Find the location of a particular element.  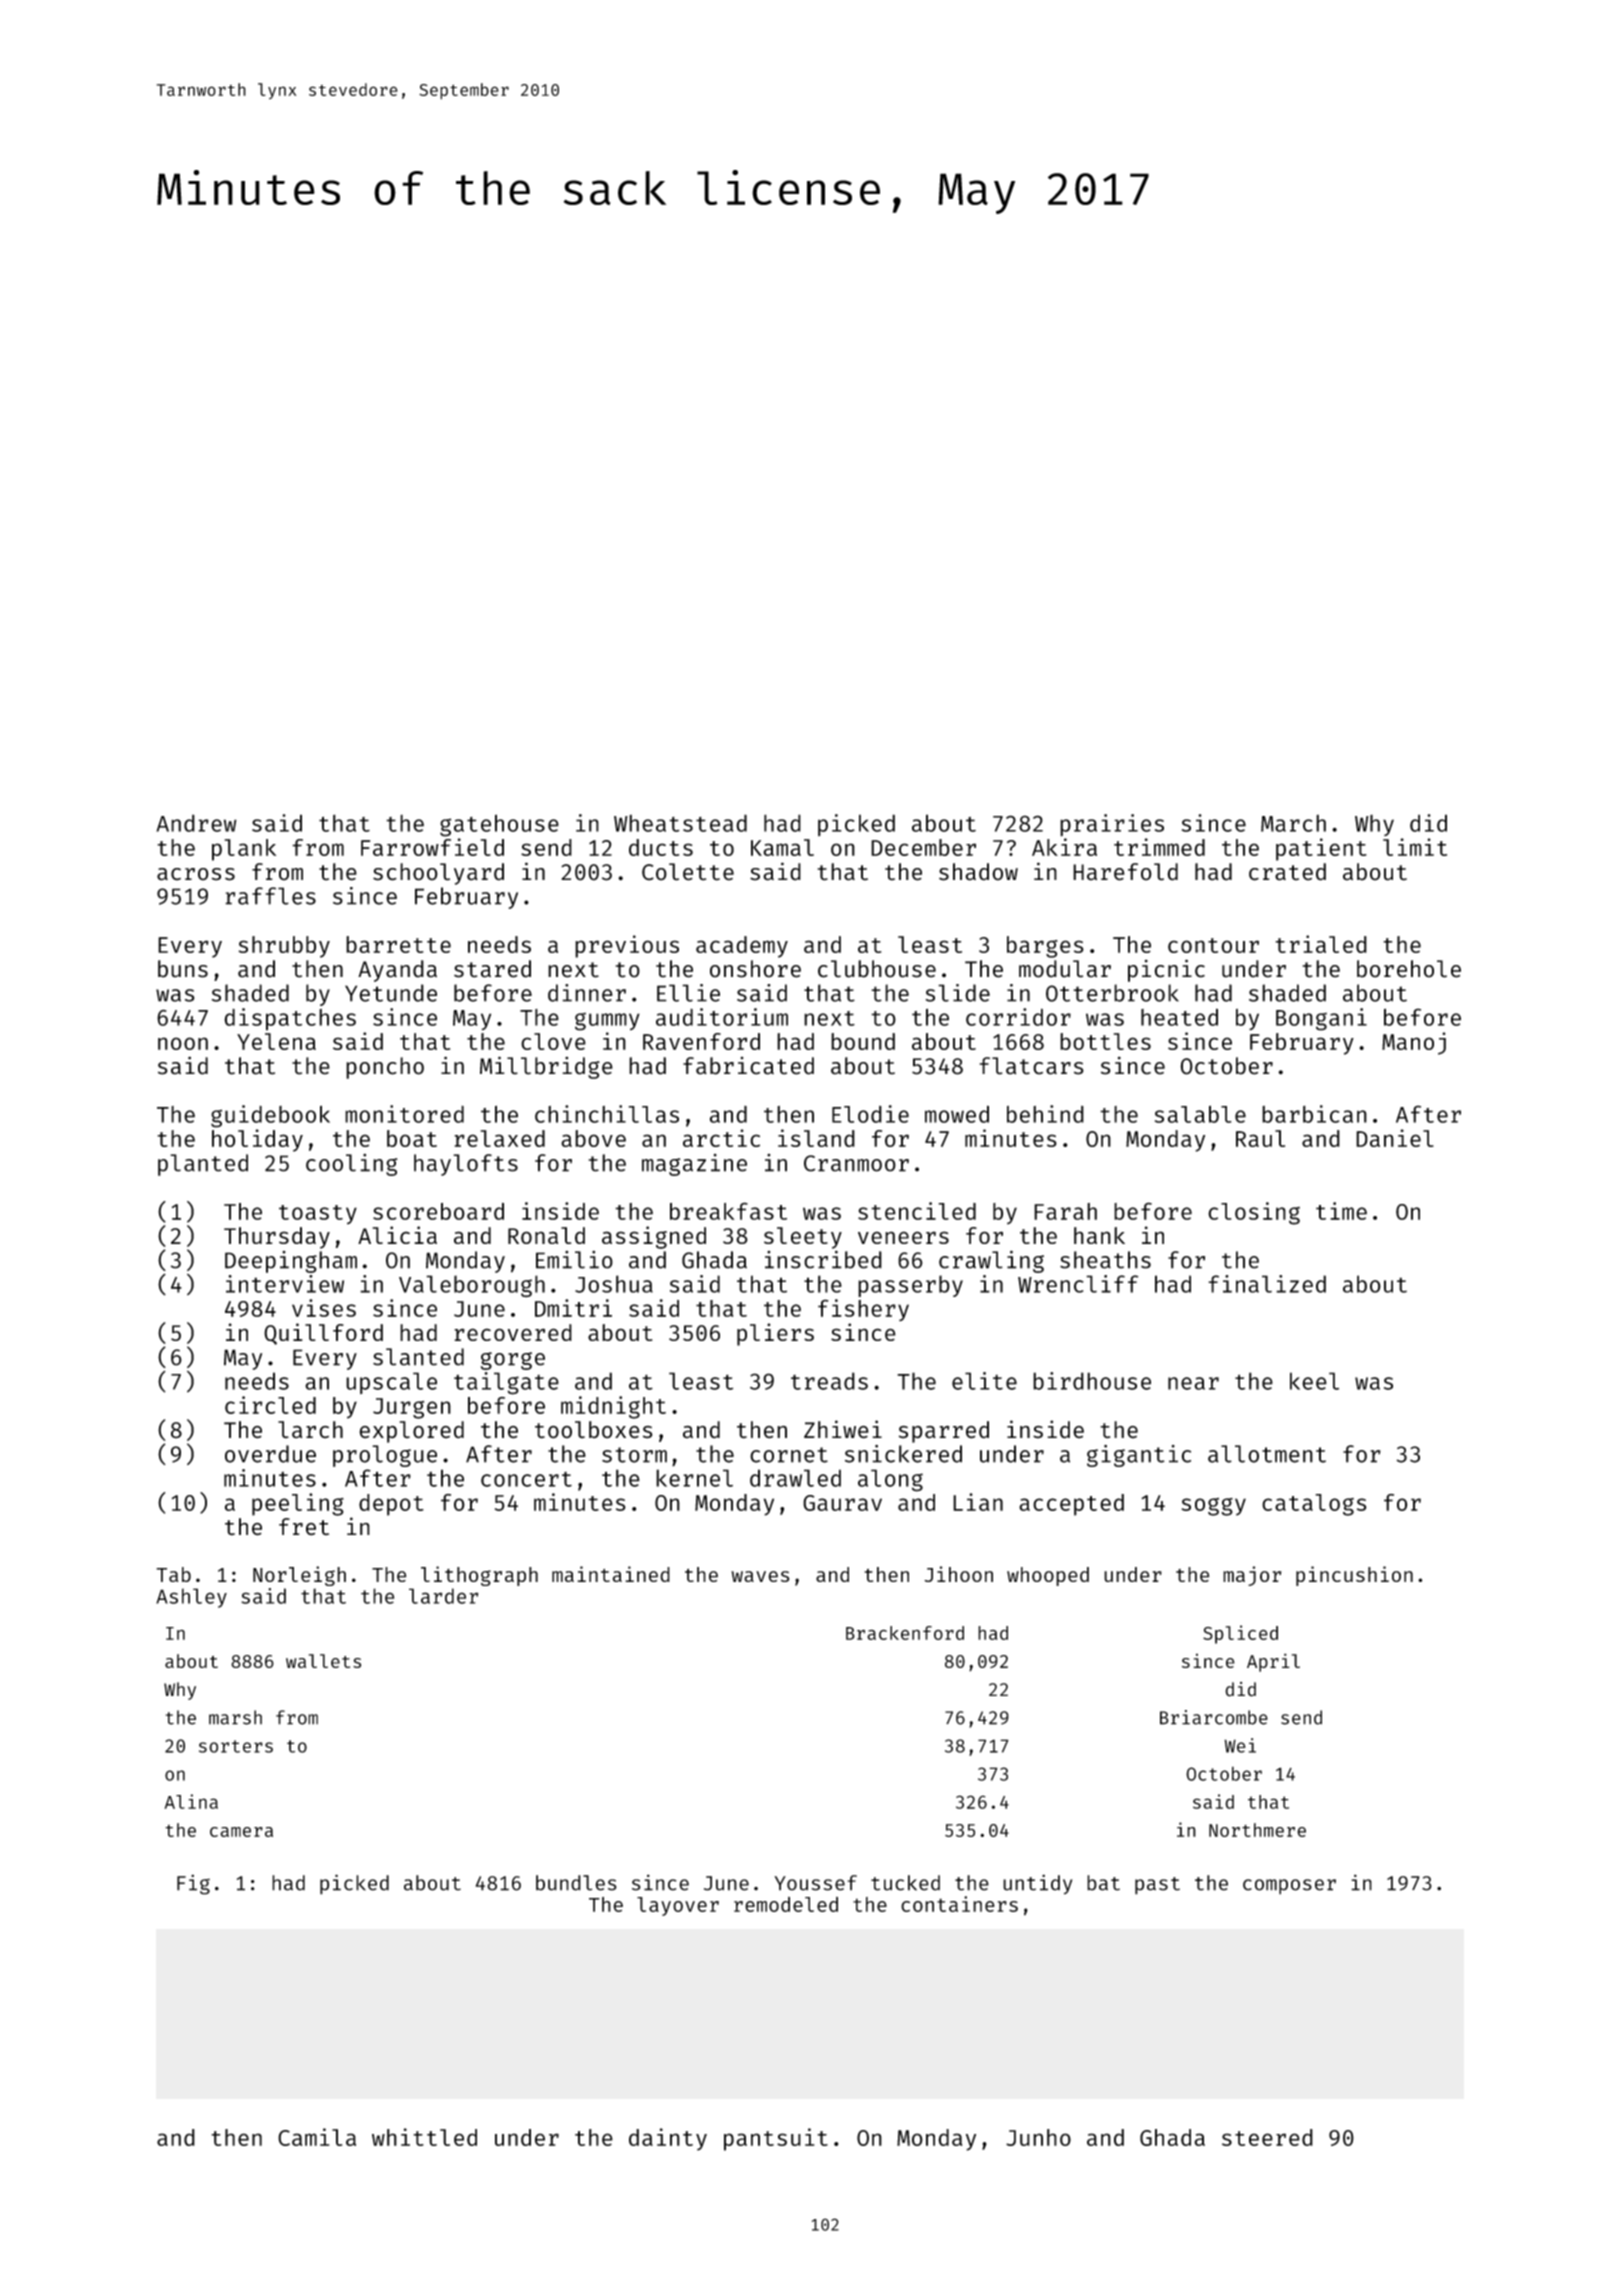

plank is located at coordinates (244, 850).
